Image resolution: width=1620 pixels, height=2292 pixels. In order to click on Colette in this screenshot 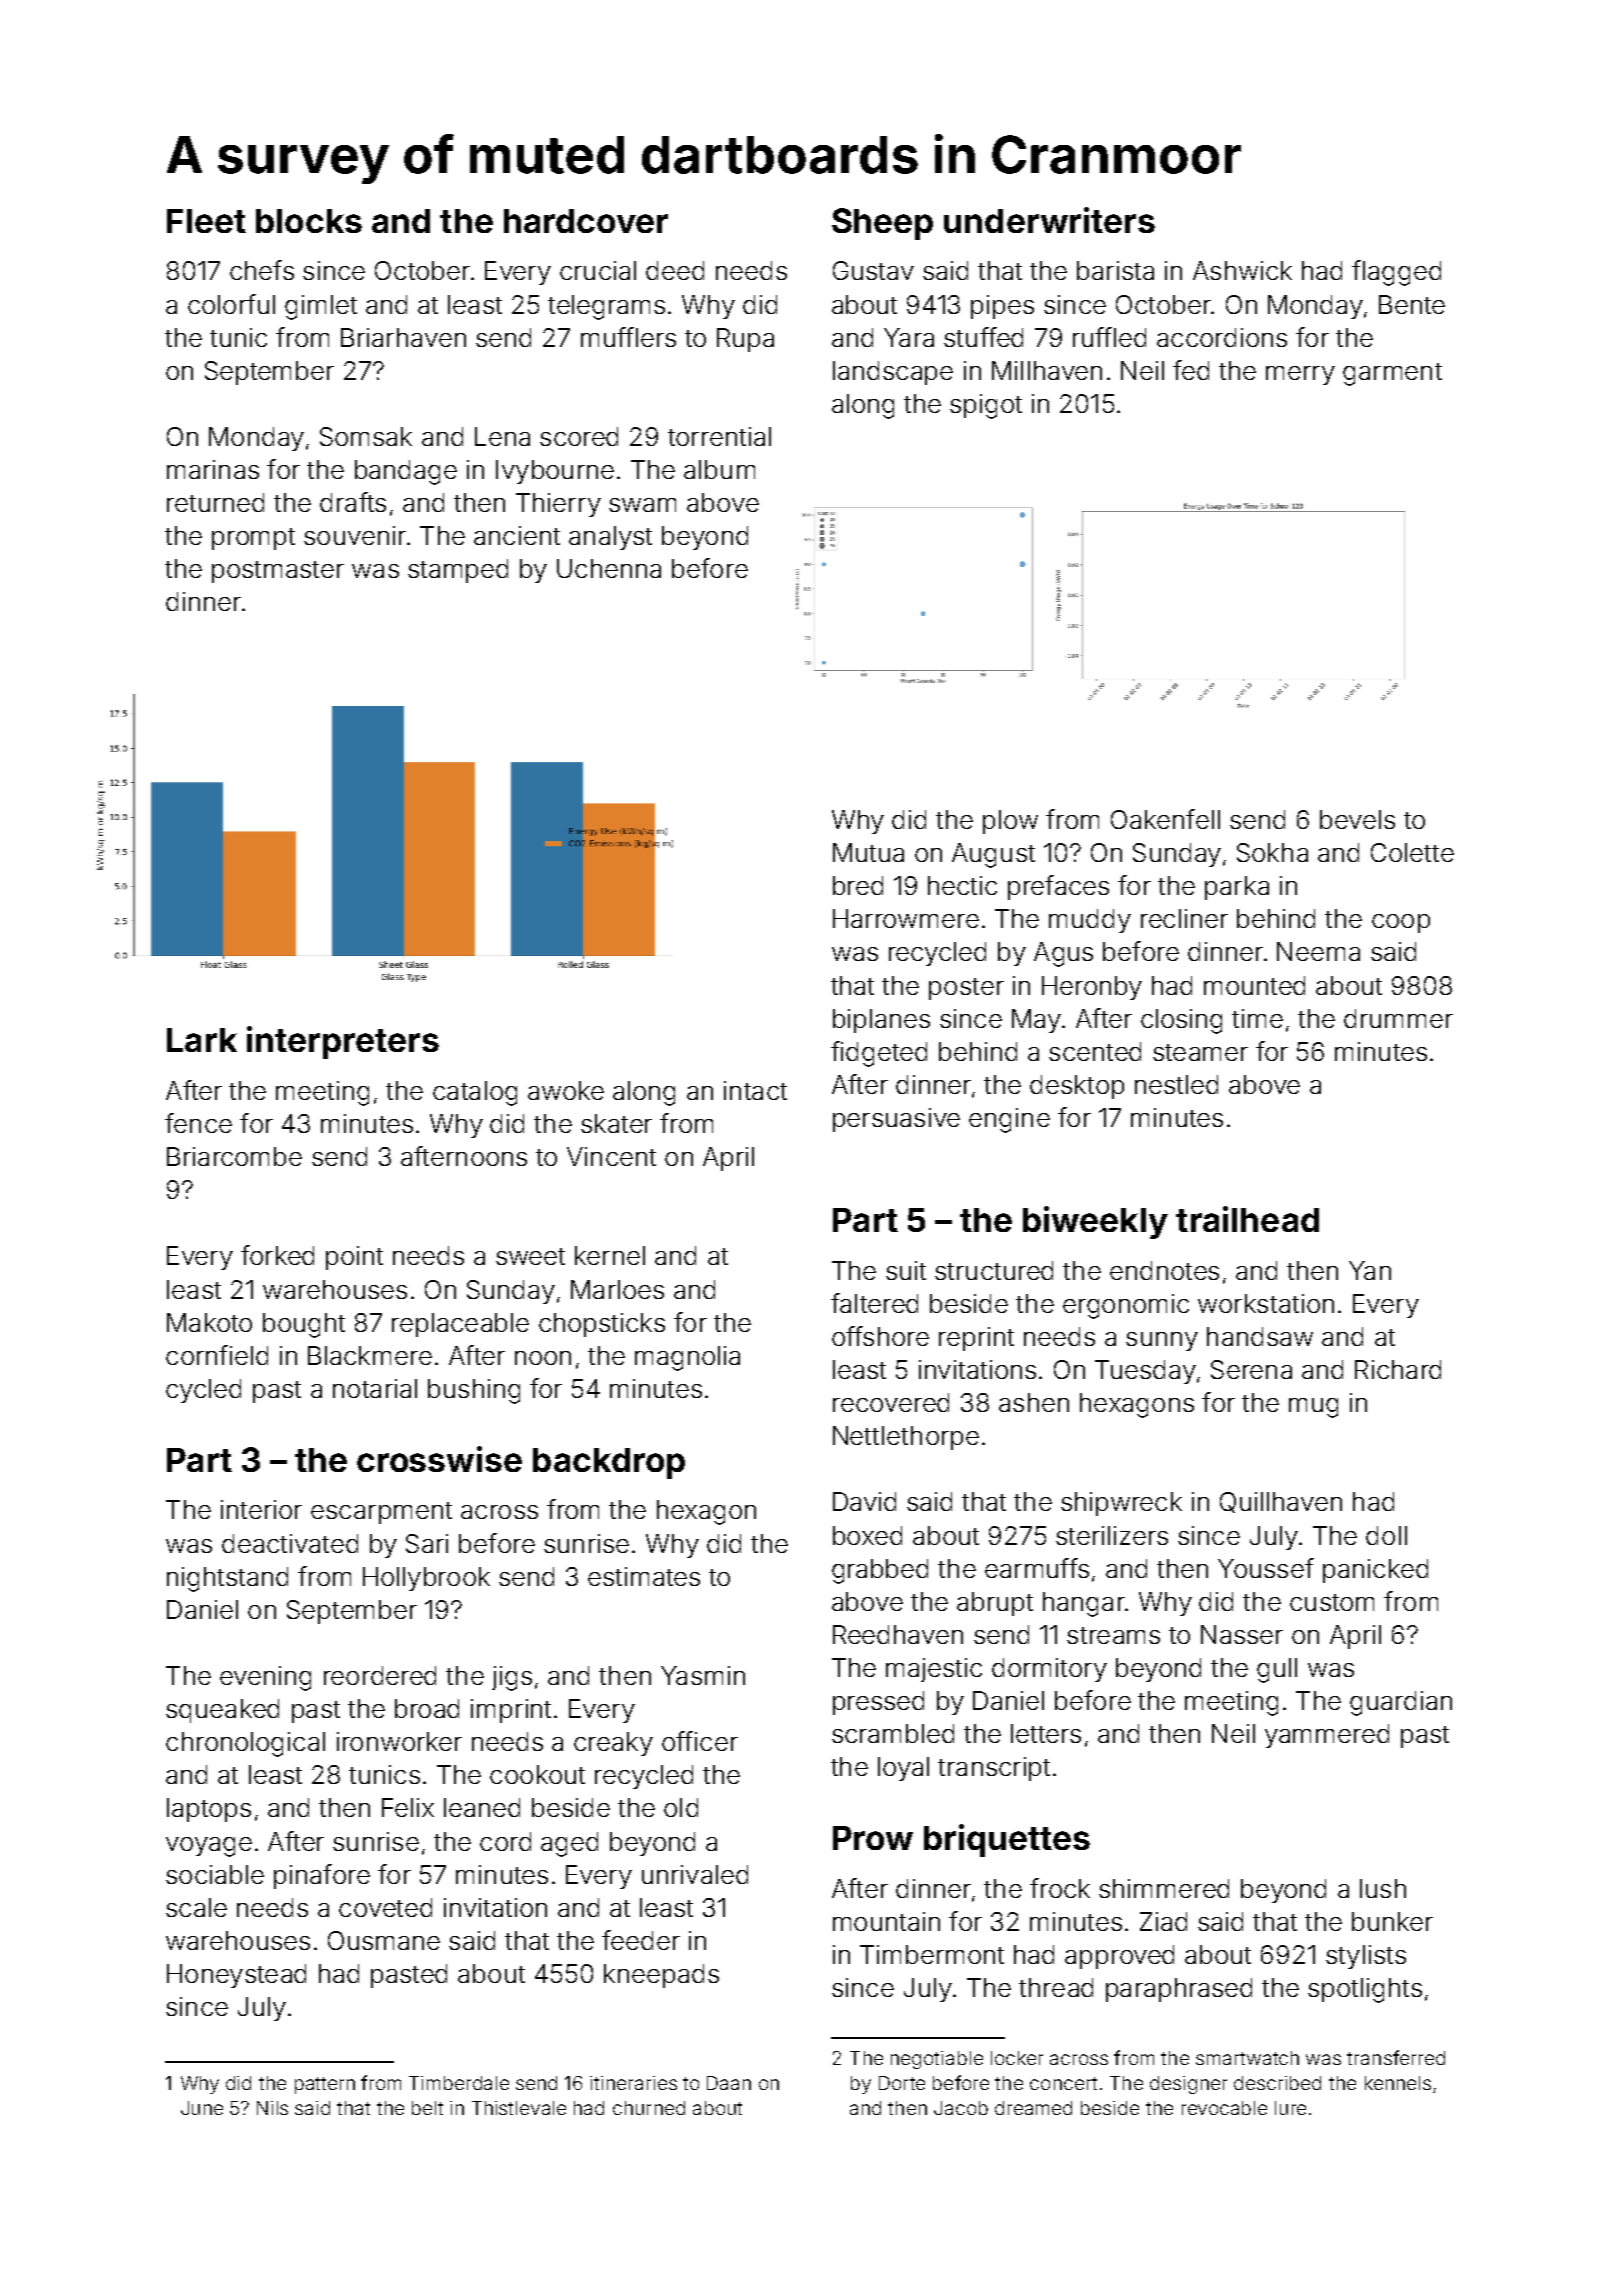, I will do `click(1412, 852)`.
